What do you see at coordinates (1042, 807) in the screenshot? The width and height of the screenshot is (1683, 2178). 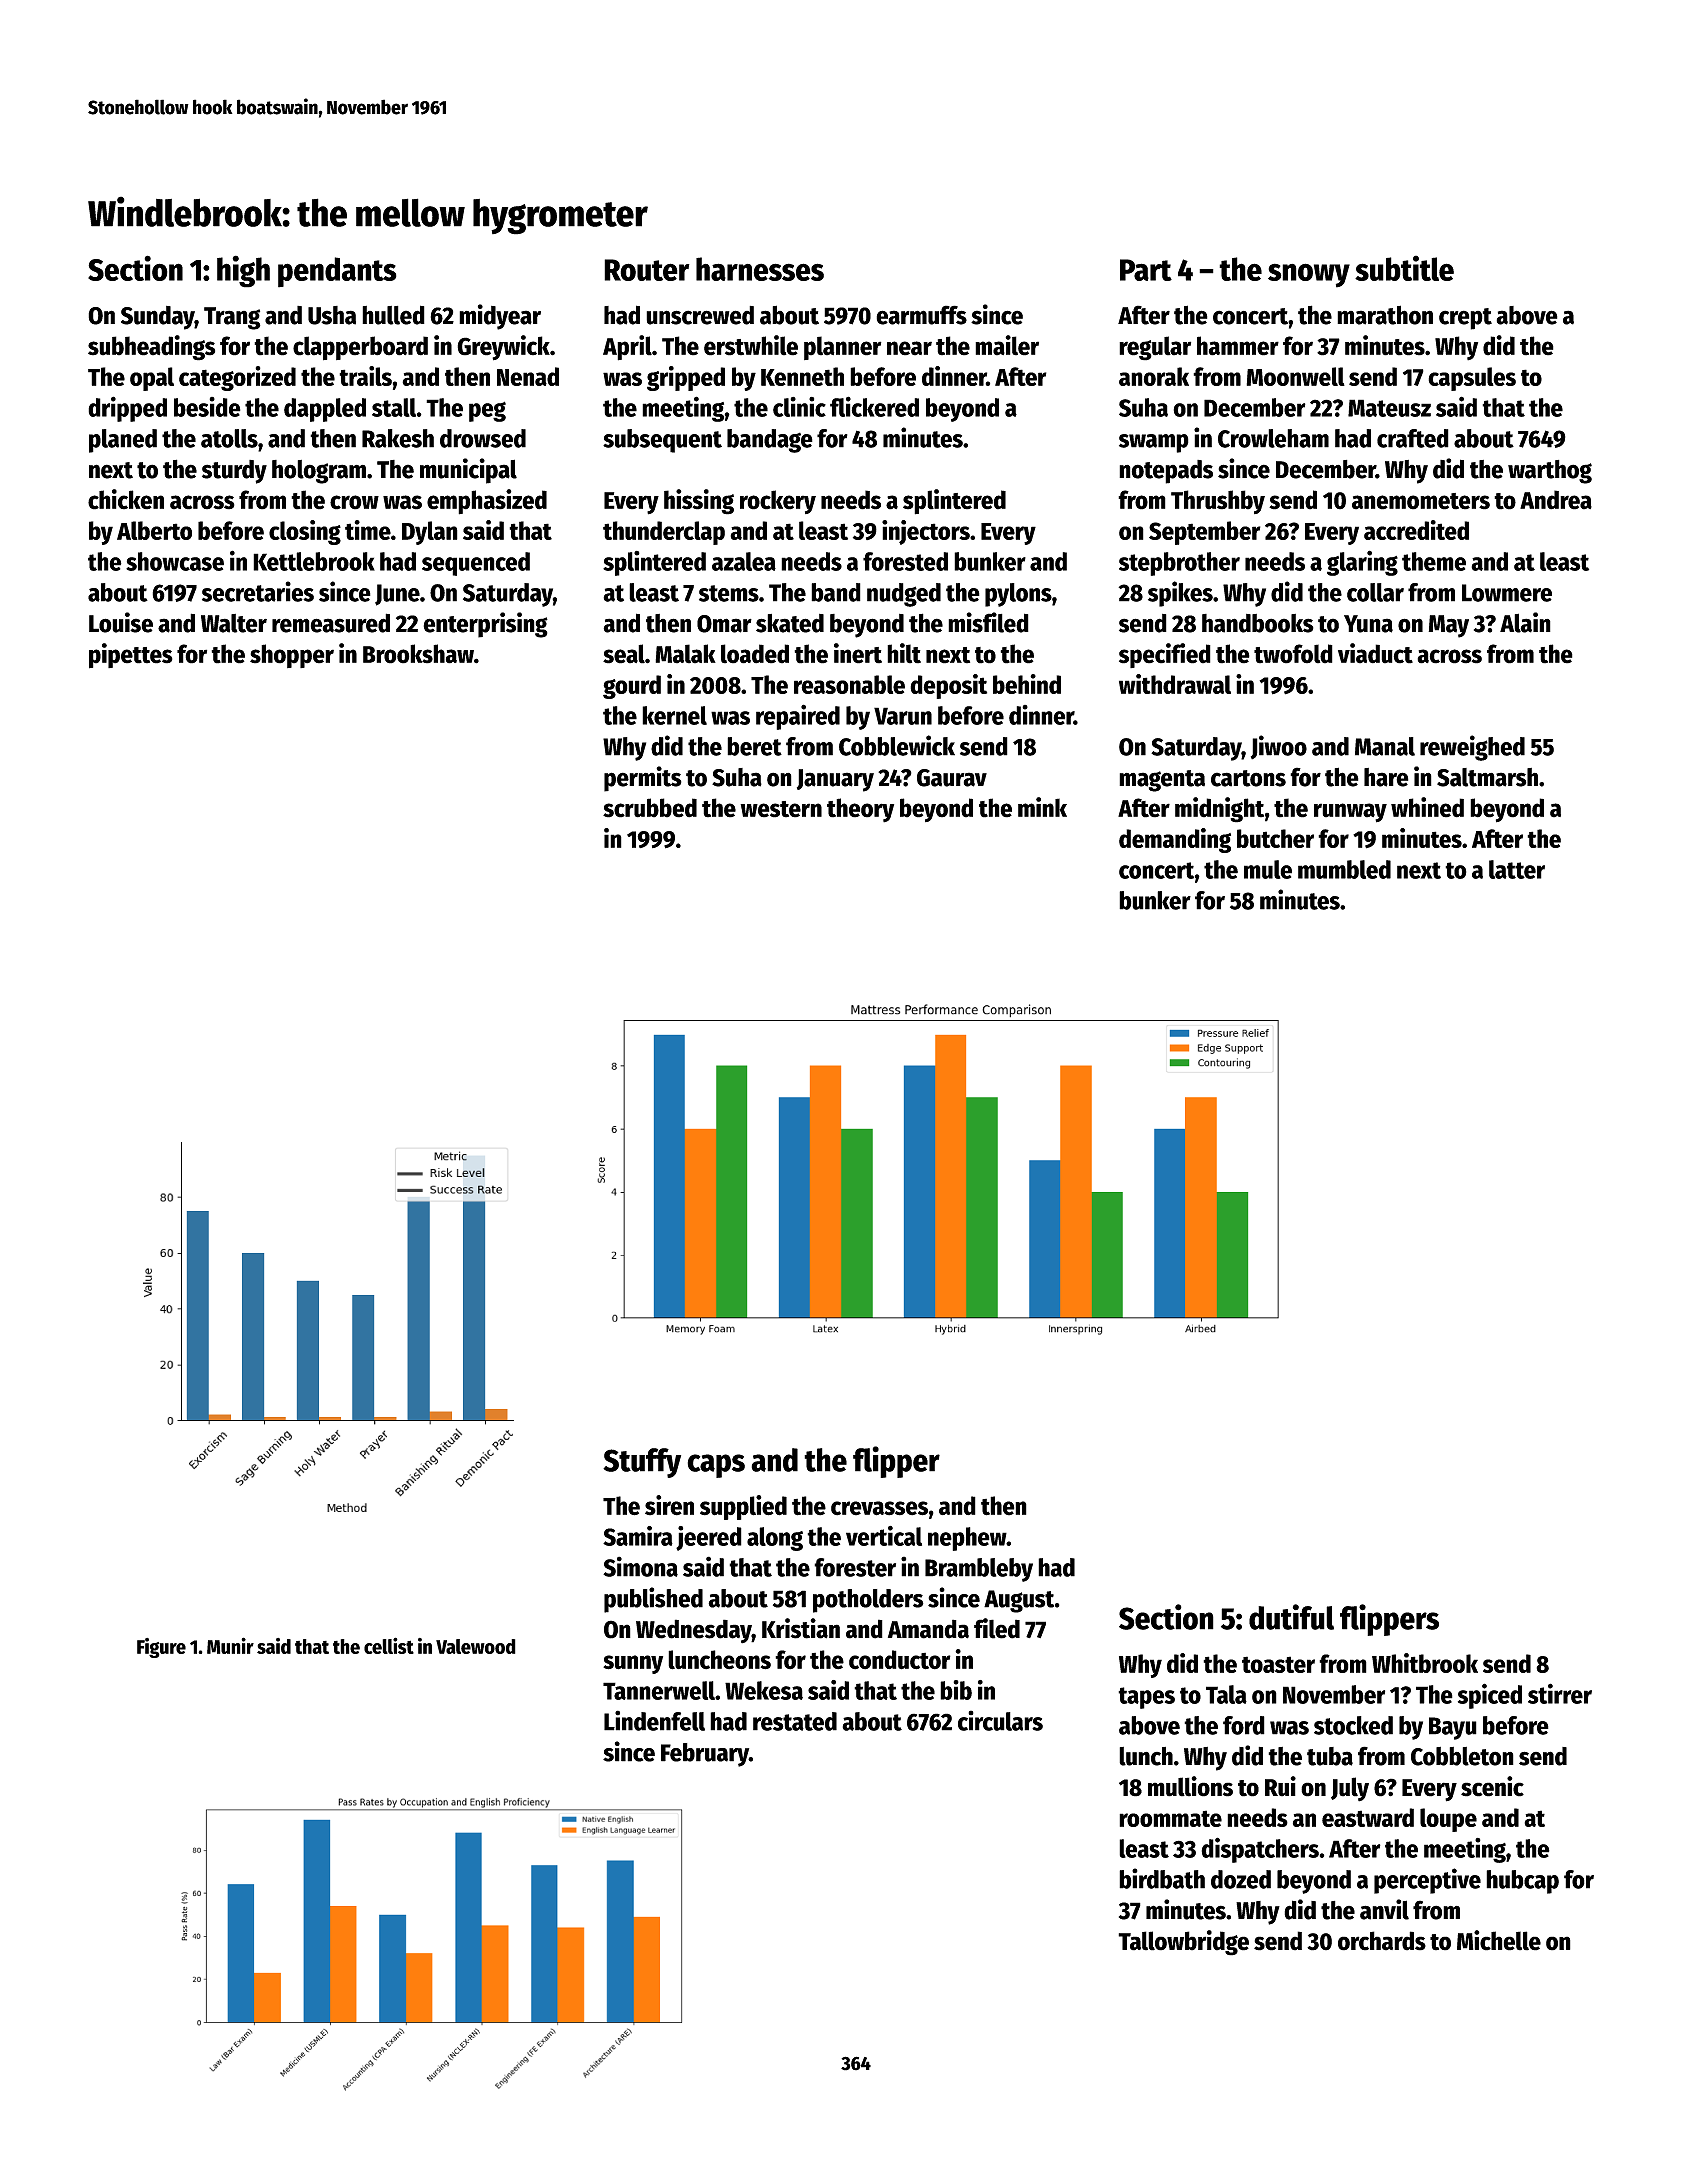 I see `mink` at bounding box center [1042, 807].
